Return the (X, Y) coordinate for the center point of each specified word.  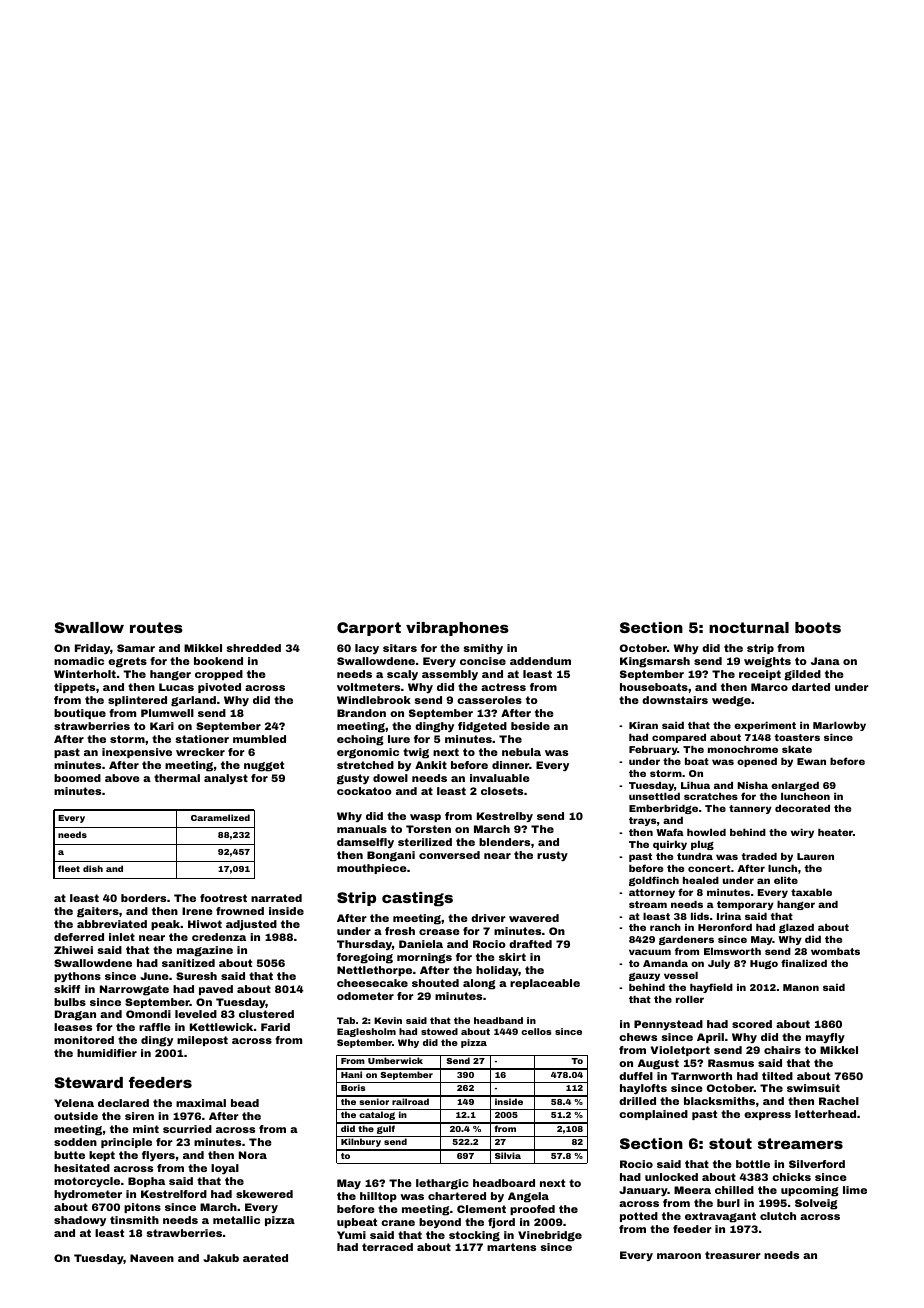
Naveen (152, 1258)
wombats (835, 951)
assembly (450, 675)
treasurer (733, 1255)
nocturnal (749, 627)
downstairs (675, 700)
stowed (439, 1031)
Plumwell (167, 713)
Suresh (196, 976)
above (122, 778)
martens (511, 1247)
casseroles (489, 700)
